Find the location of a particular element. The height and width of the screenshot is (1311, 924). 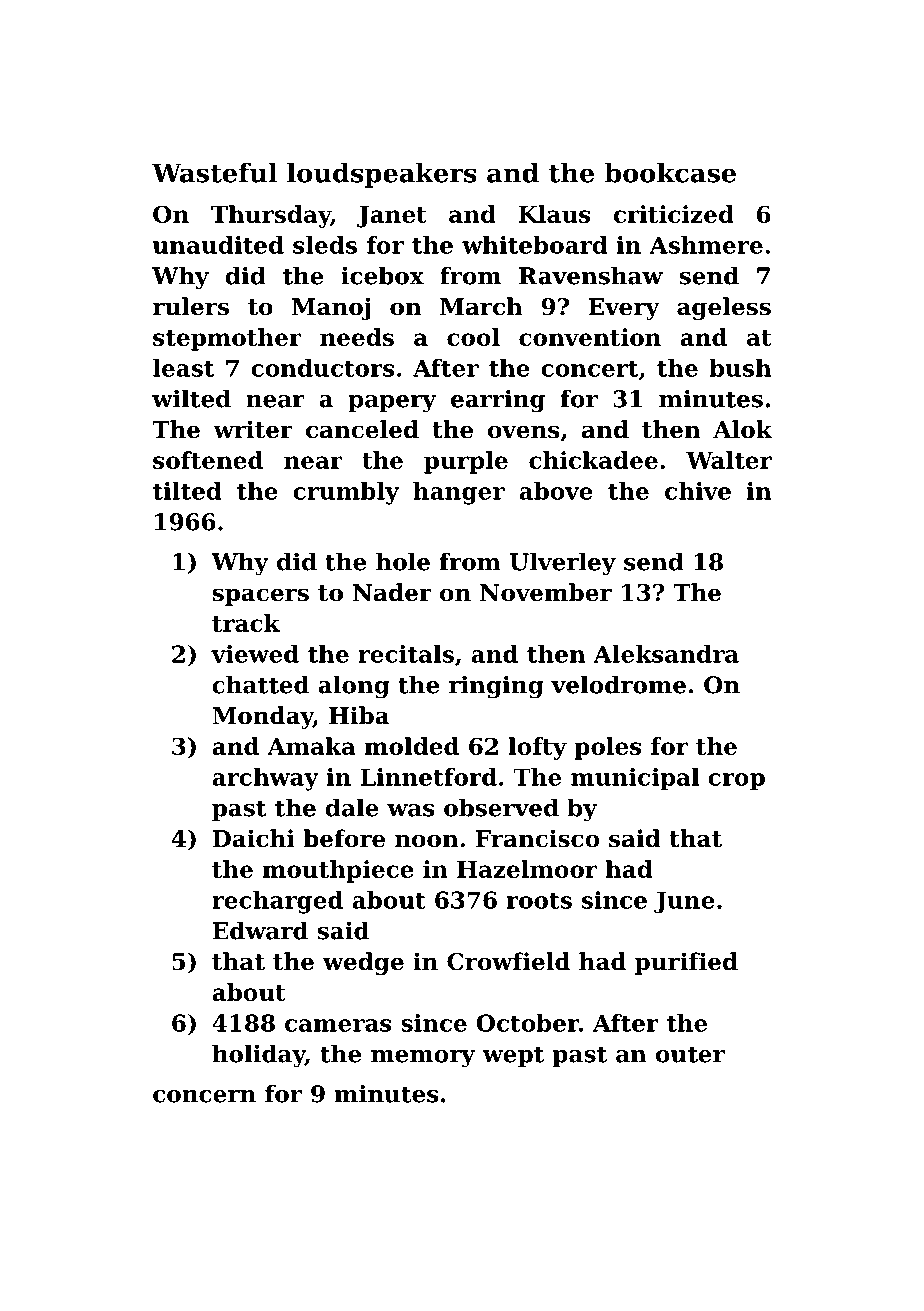

Amaka is located at coordinates (311, 746).
